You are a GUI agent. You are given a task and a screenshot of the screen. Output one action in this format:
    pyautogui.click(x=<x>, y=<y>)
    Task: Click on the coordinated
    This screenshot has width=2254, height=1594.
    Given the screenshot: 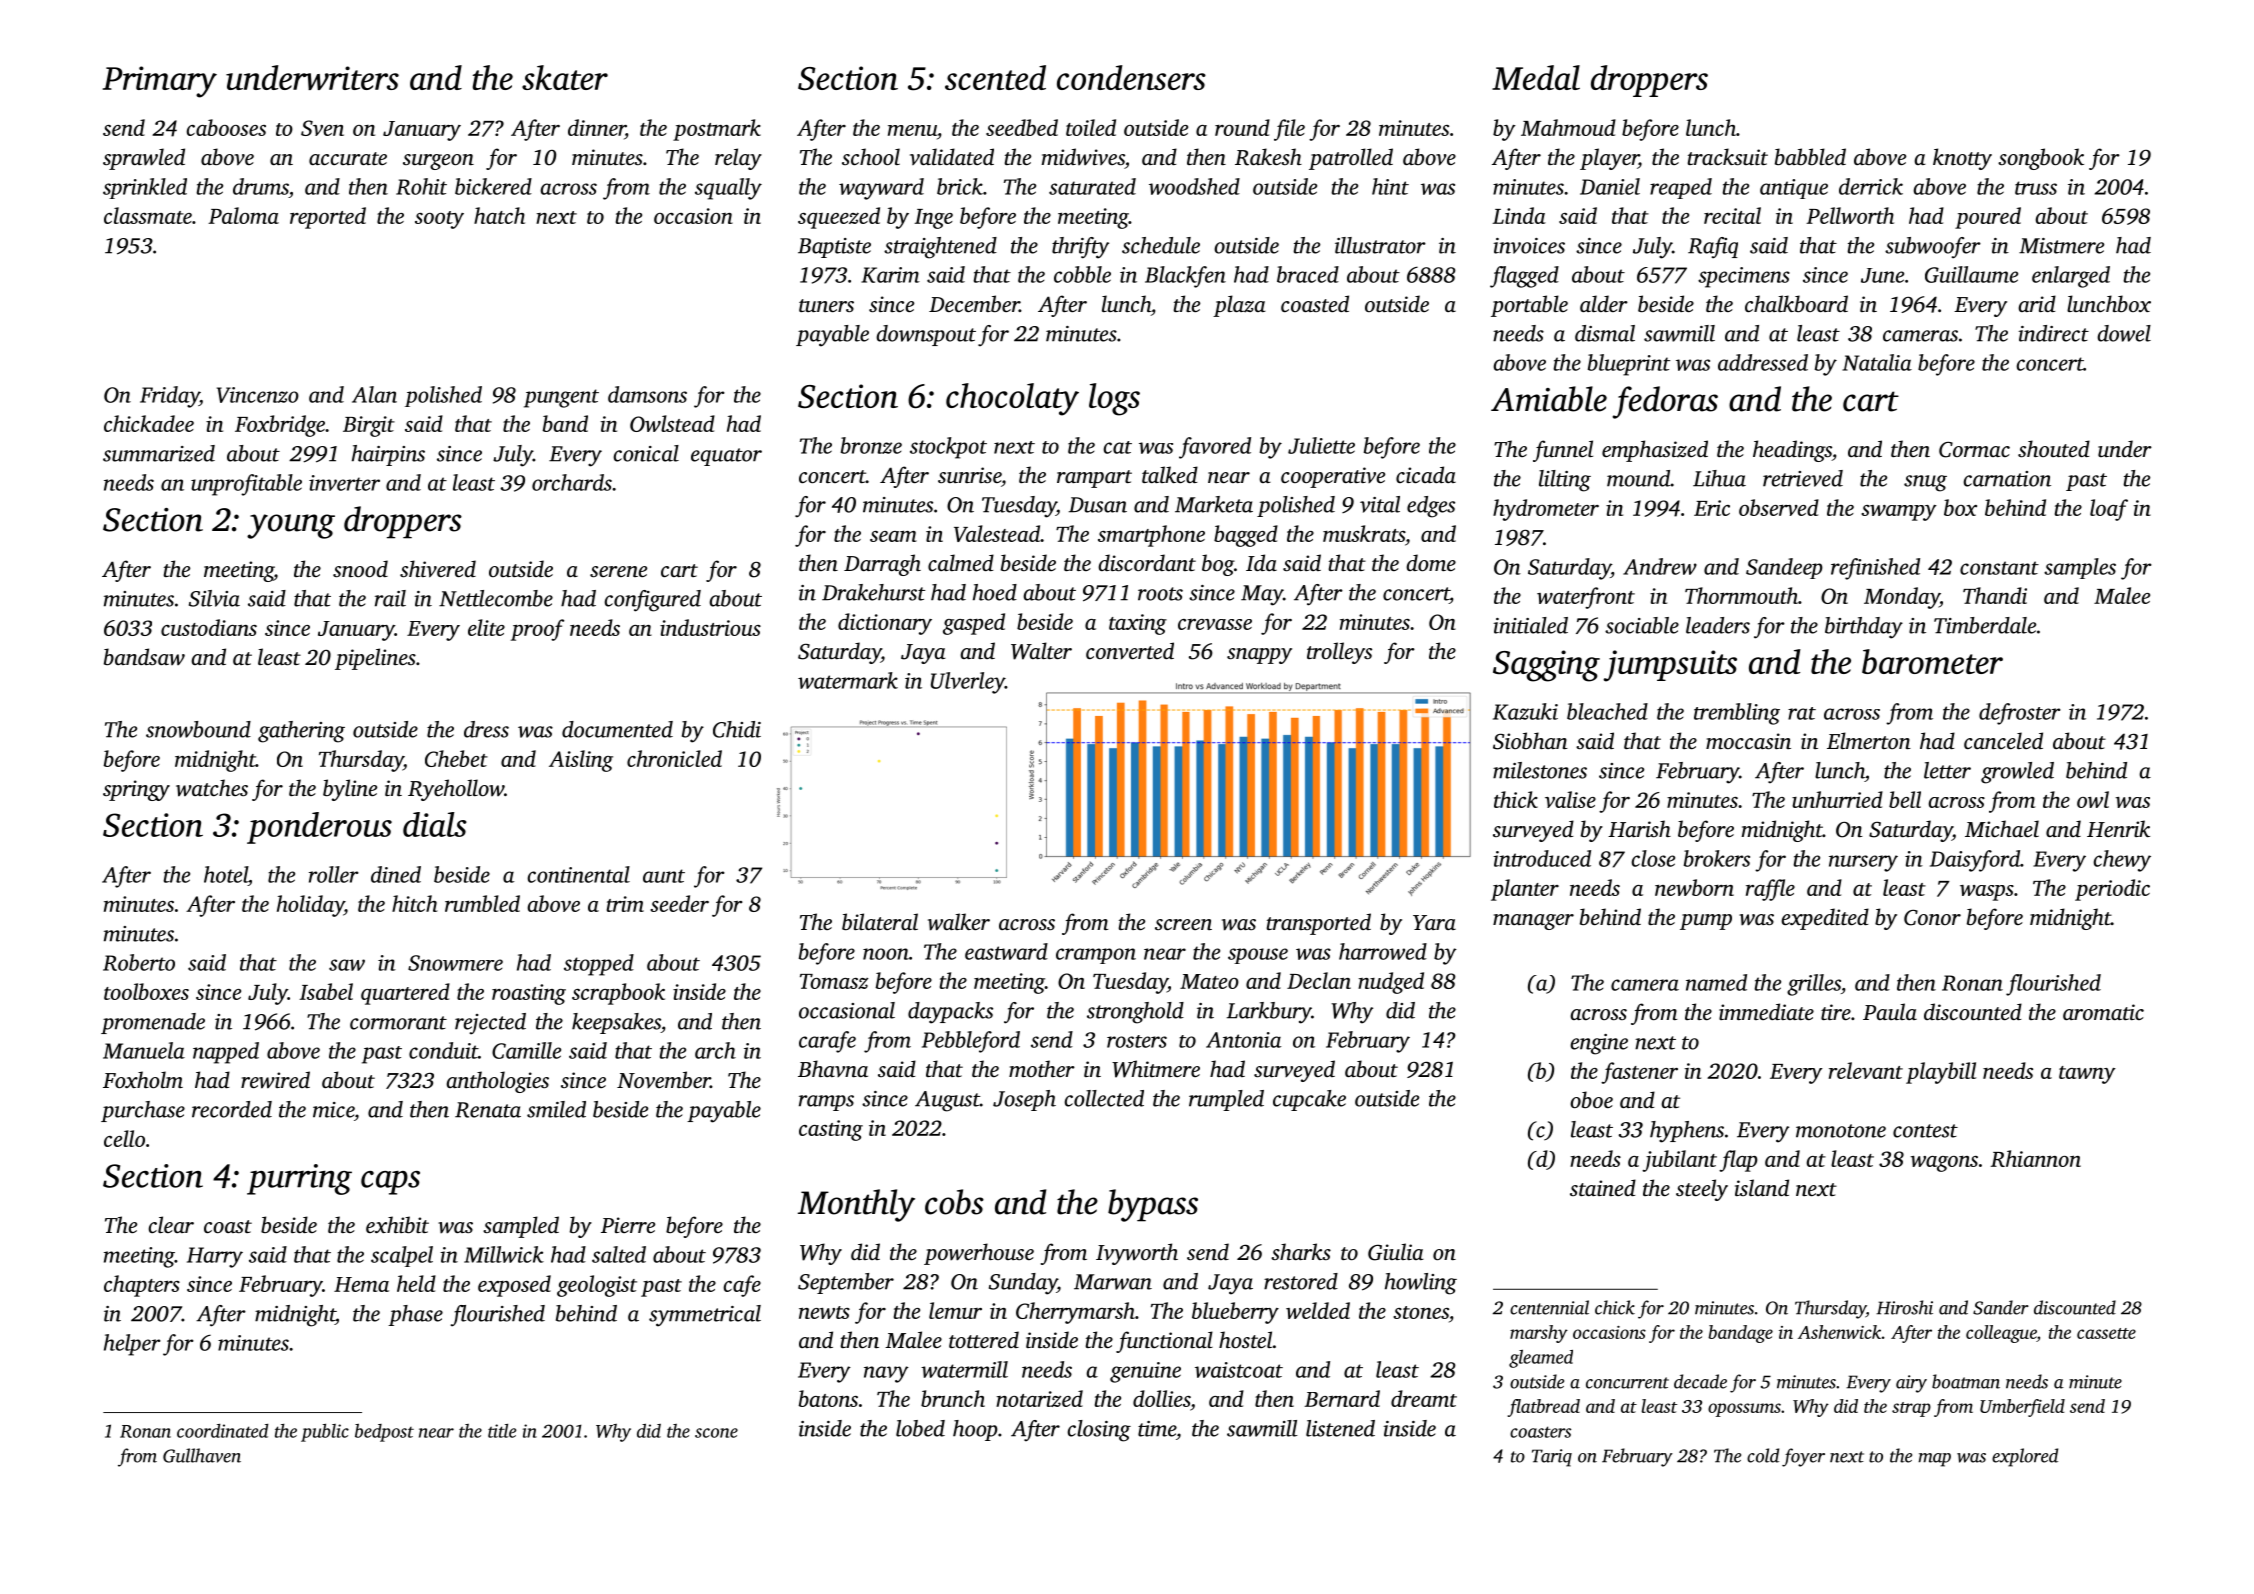 What is the action you would take?
    pyautogui.click(x=222, y=1431)
